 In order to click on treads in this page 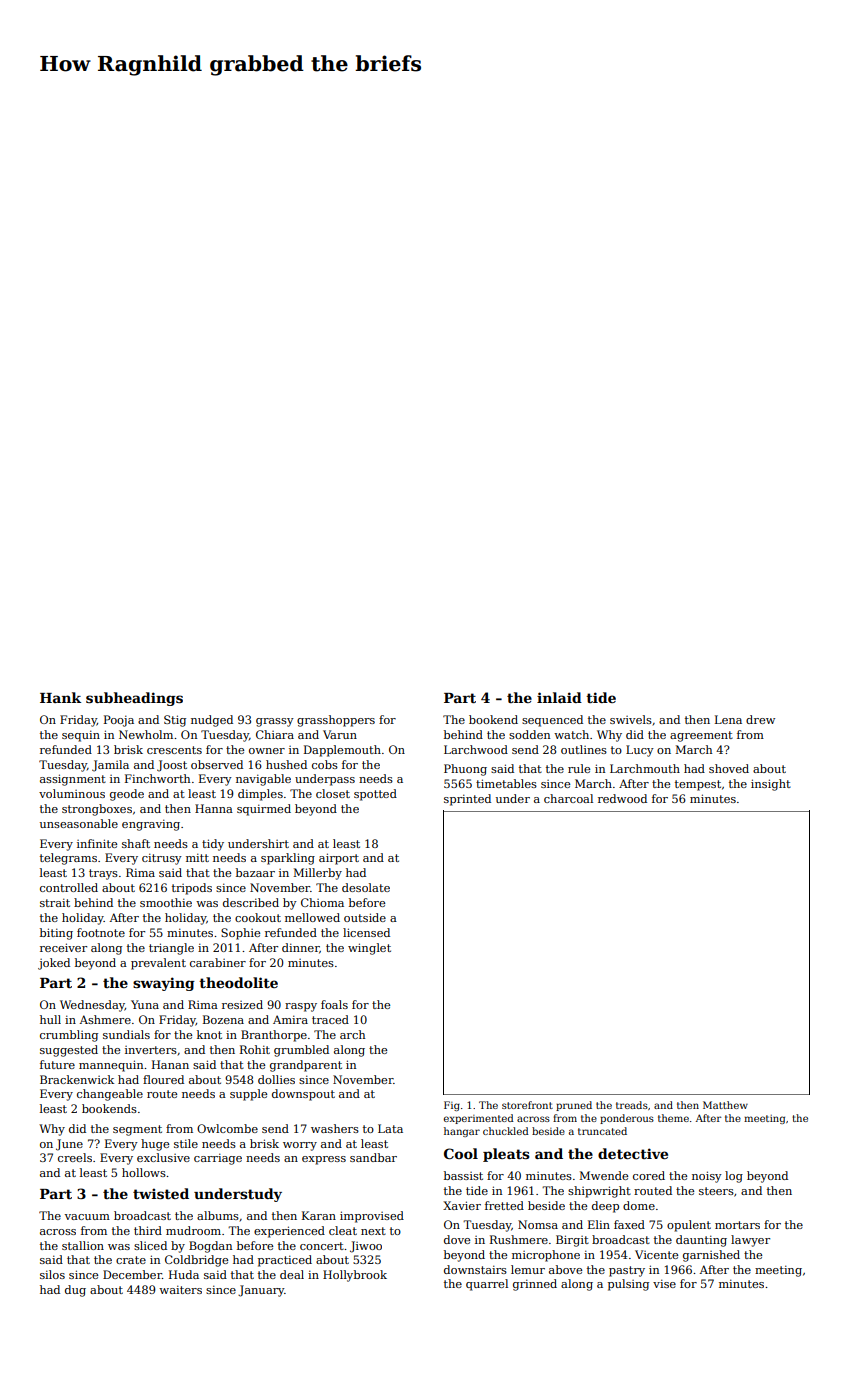, I will do `click(632, 1105)`.
